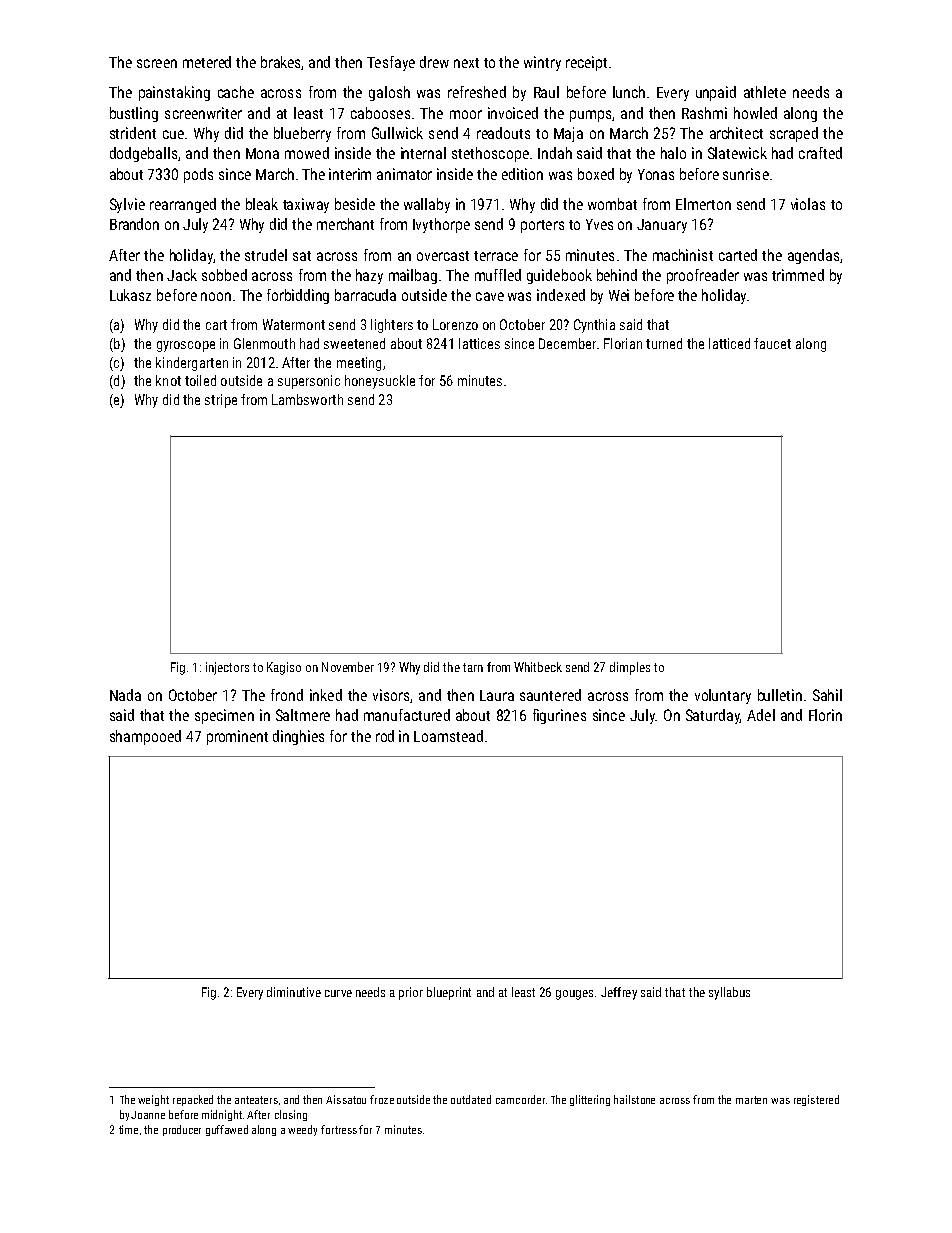 The image size is (952, 1233). Describe the element at coordinates (143, 154) in the document. I see `dodgeballs` at that location.
